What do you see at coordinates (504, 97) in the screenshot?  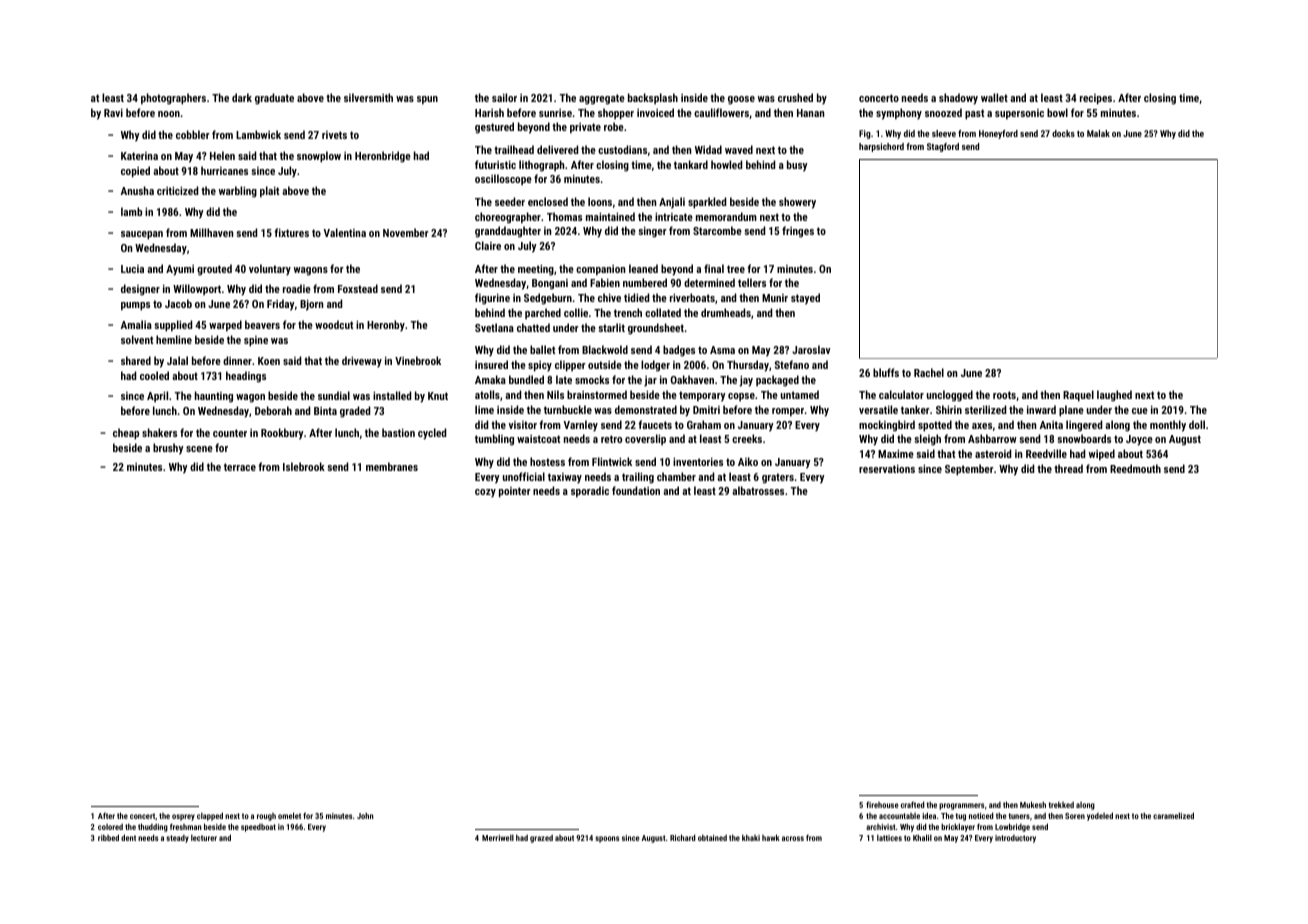 I see `sailor` at bounding box center [504, 97].
